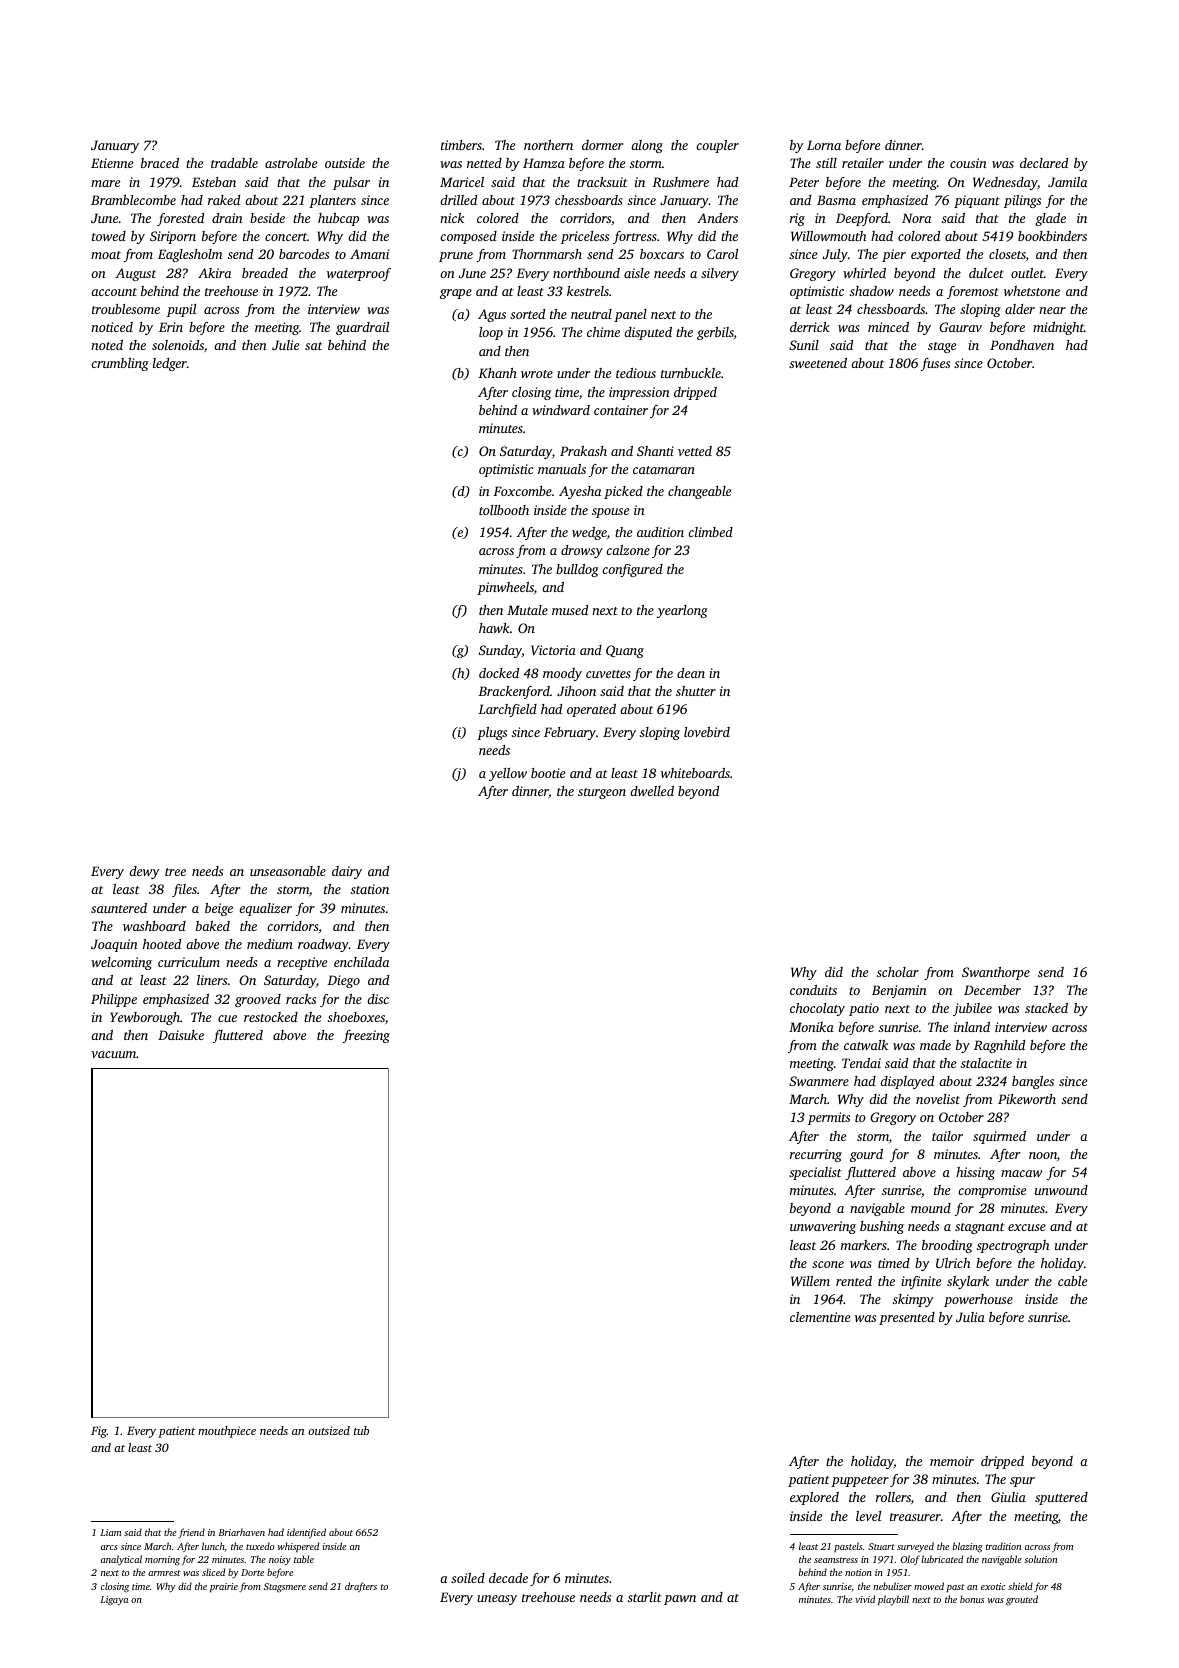 The width and height of the screenshot is (1179, 1668). Describe the element at coordinates (810, 1281) in the screenshot. I see `Willem` at that location.
